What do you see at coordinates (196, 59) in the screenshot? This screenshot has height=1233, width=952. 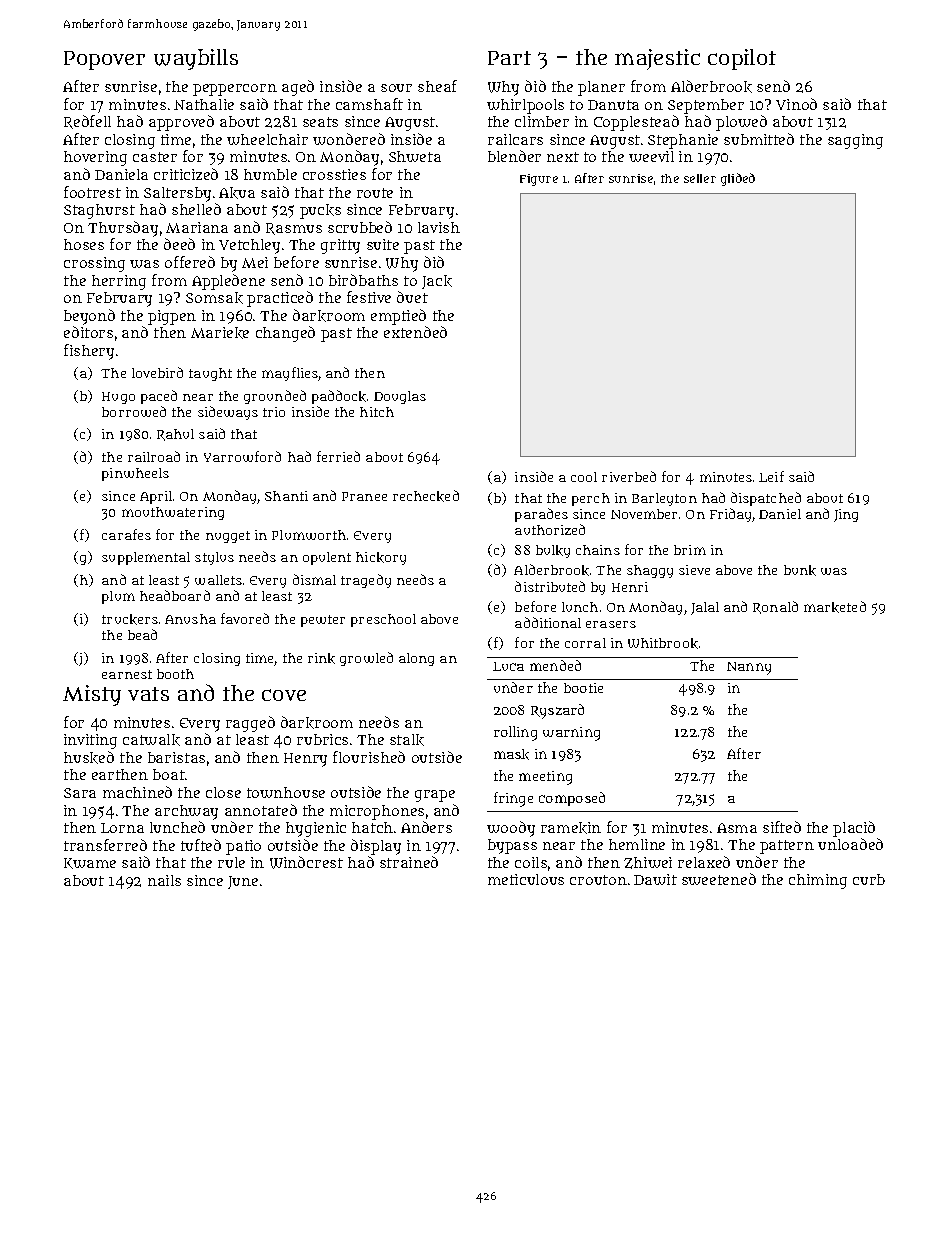 I see `waybills` at bounding box center [196, 59].
